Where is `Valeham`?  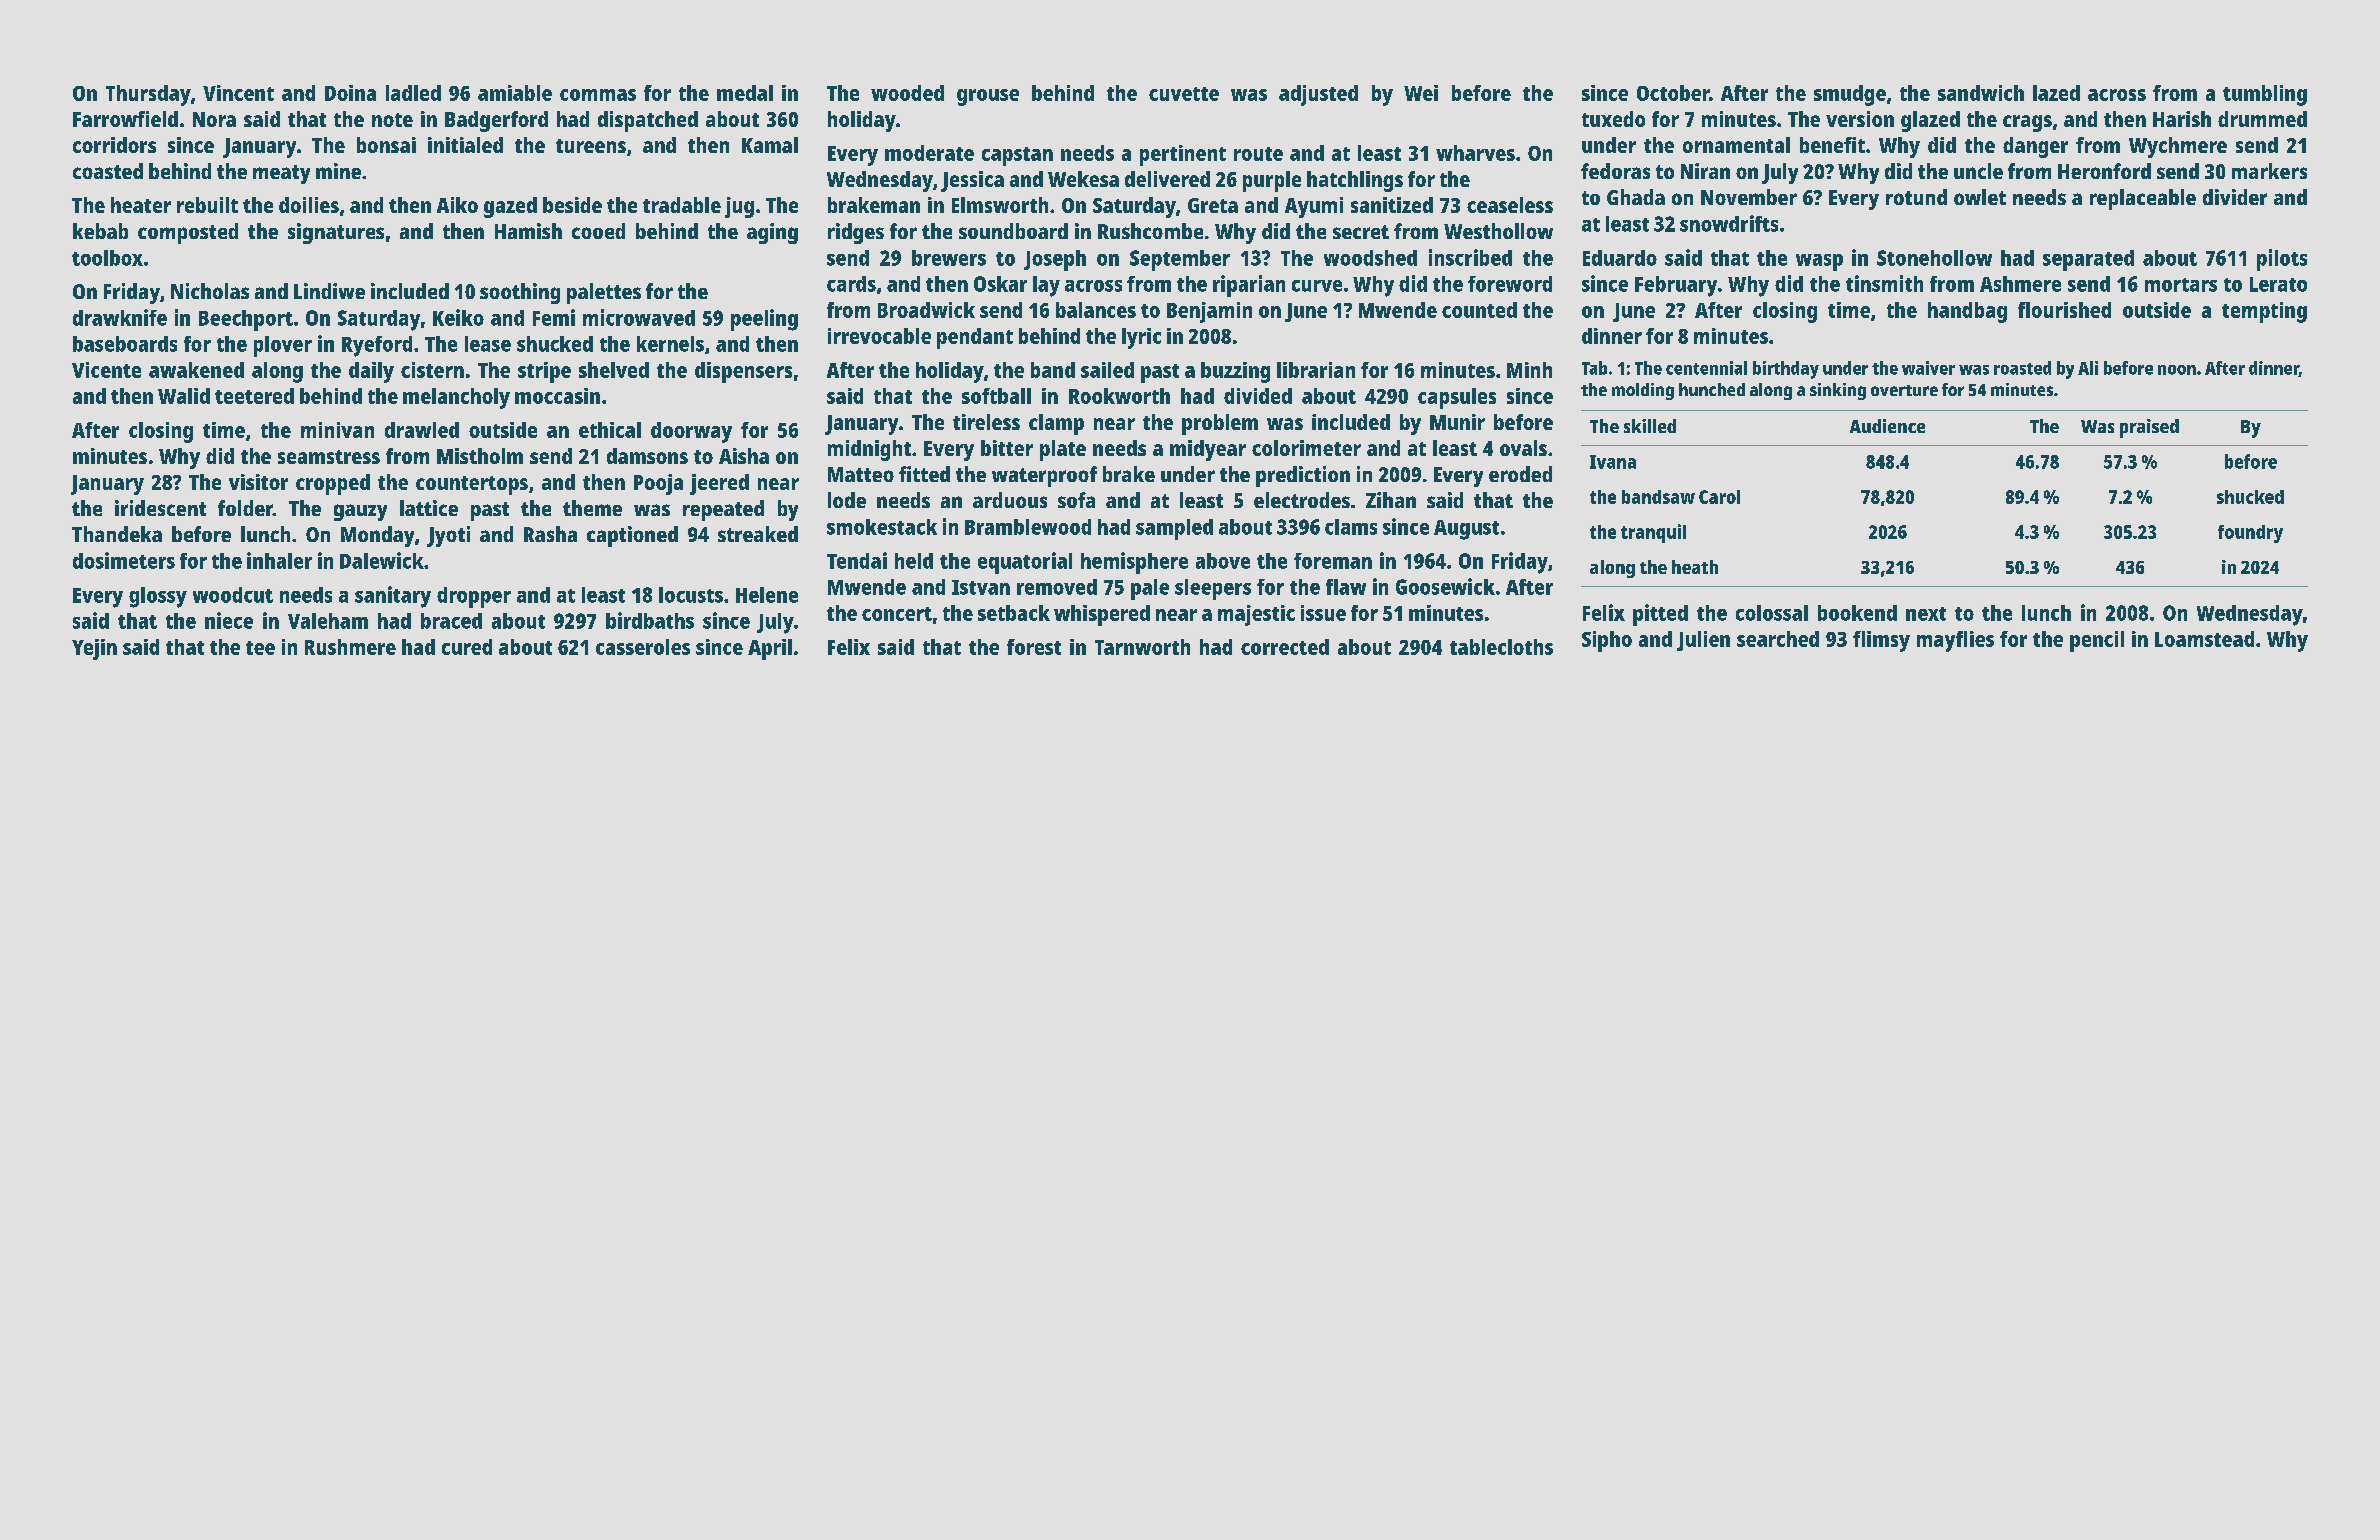 Valeham is located at coordinates (328, 621).
